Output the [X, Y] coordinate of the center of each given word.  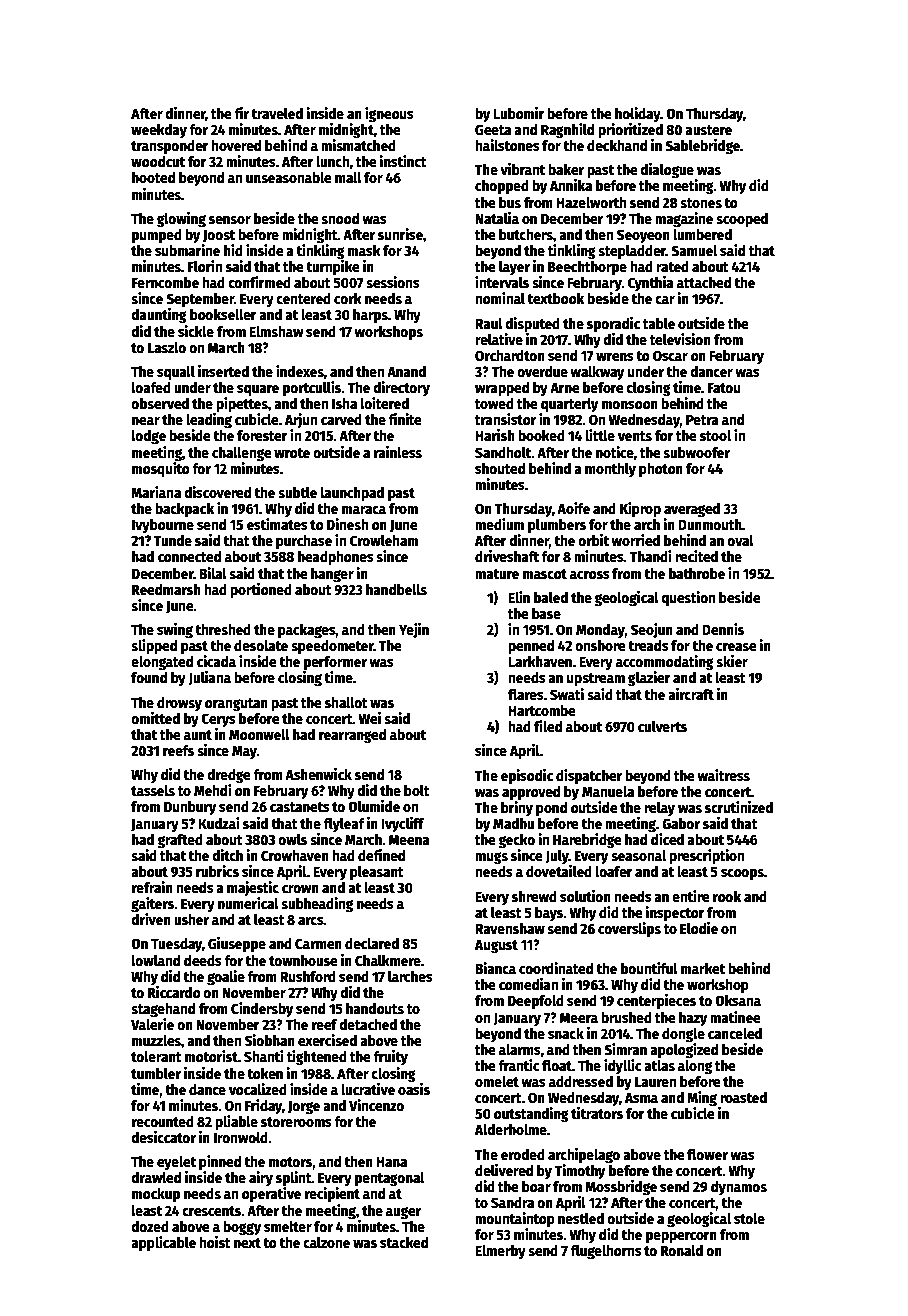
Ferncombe [165, 282]
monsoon [630, 405]
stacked [404, 1242]
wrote [292, 453]
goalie [226, 977]
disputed [532, 324]
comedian [528, 984]
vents [635, 436]
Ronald [682, 1250]
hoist [215, 1242]
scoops [742, 874]
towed [494, 403]
